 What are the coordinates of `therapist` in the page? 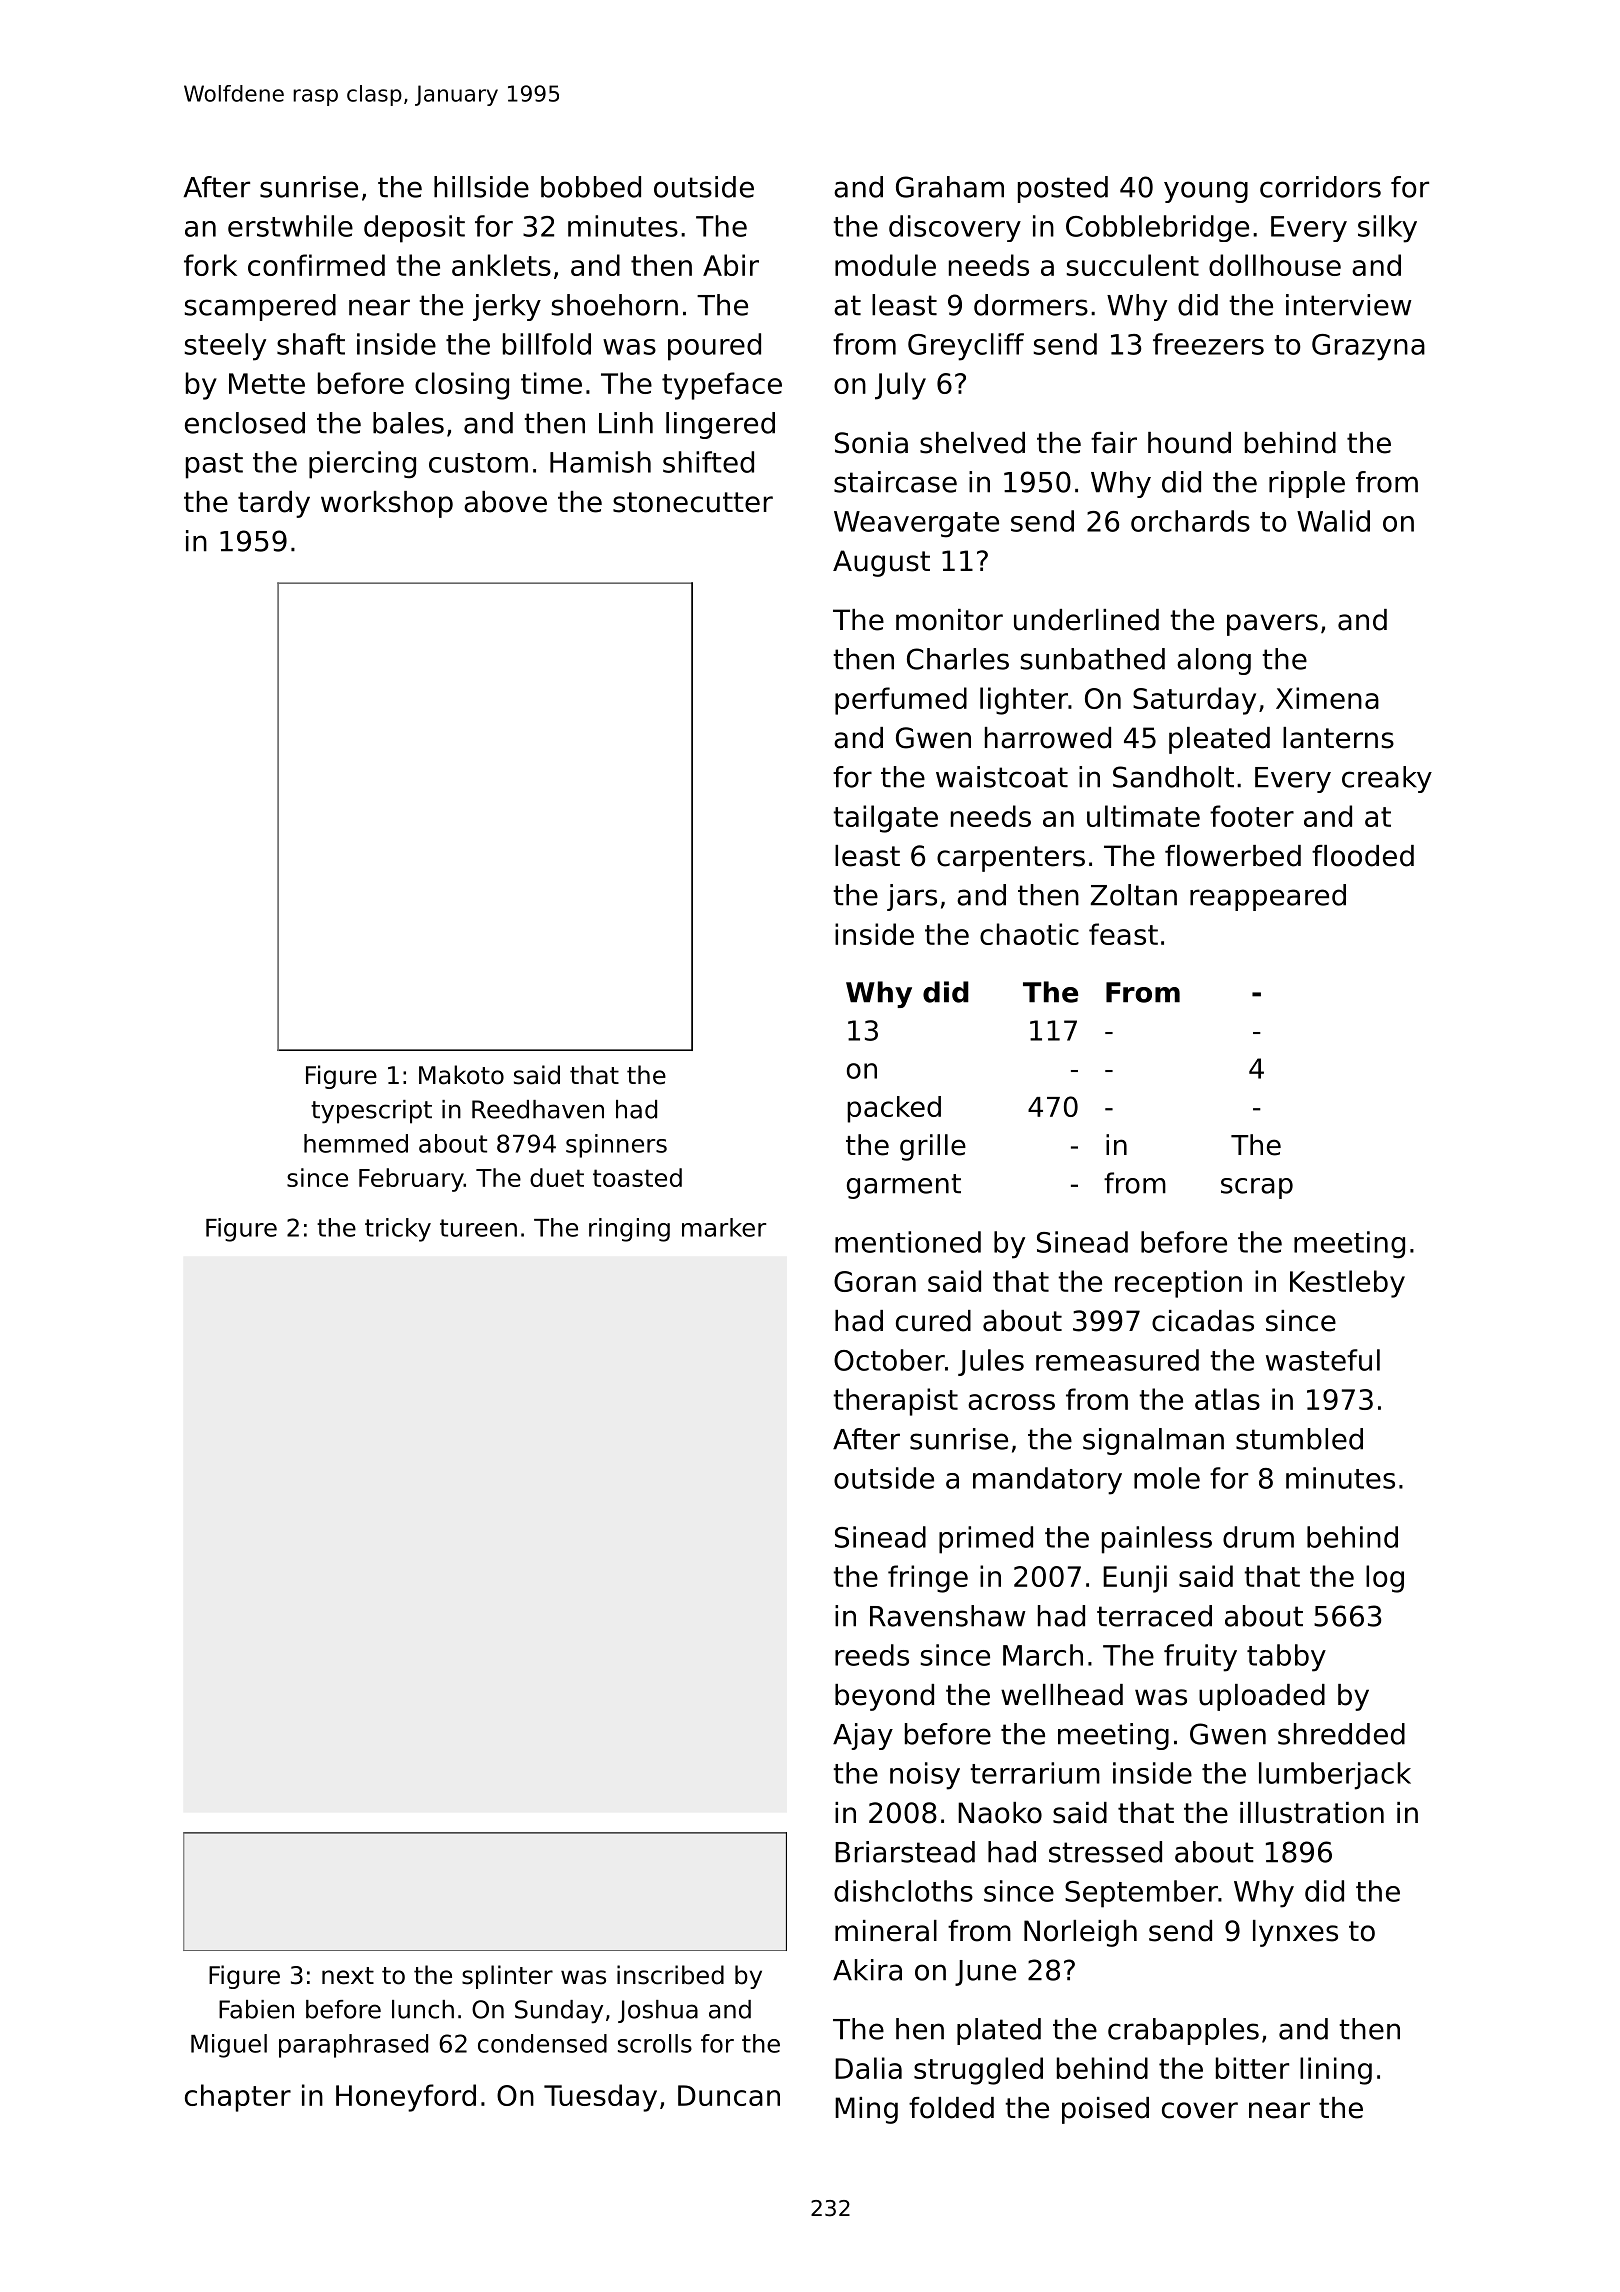 It's located at (895, 1402).
